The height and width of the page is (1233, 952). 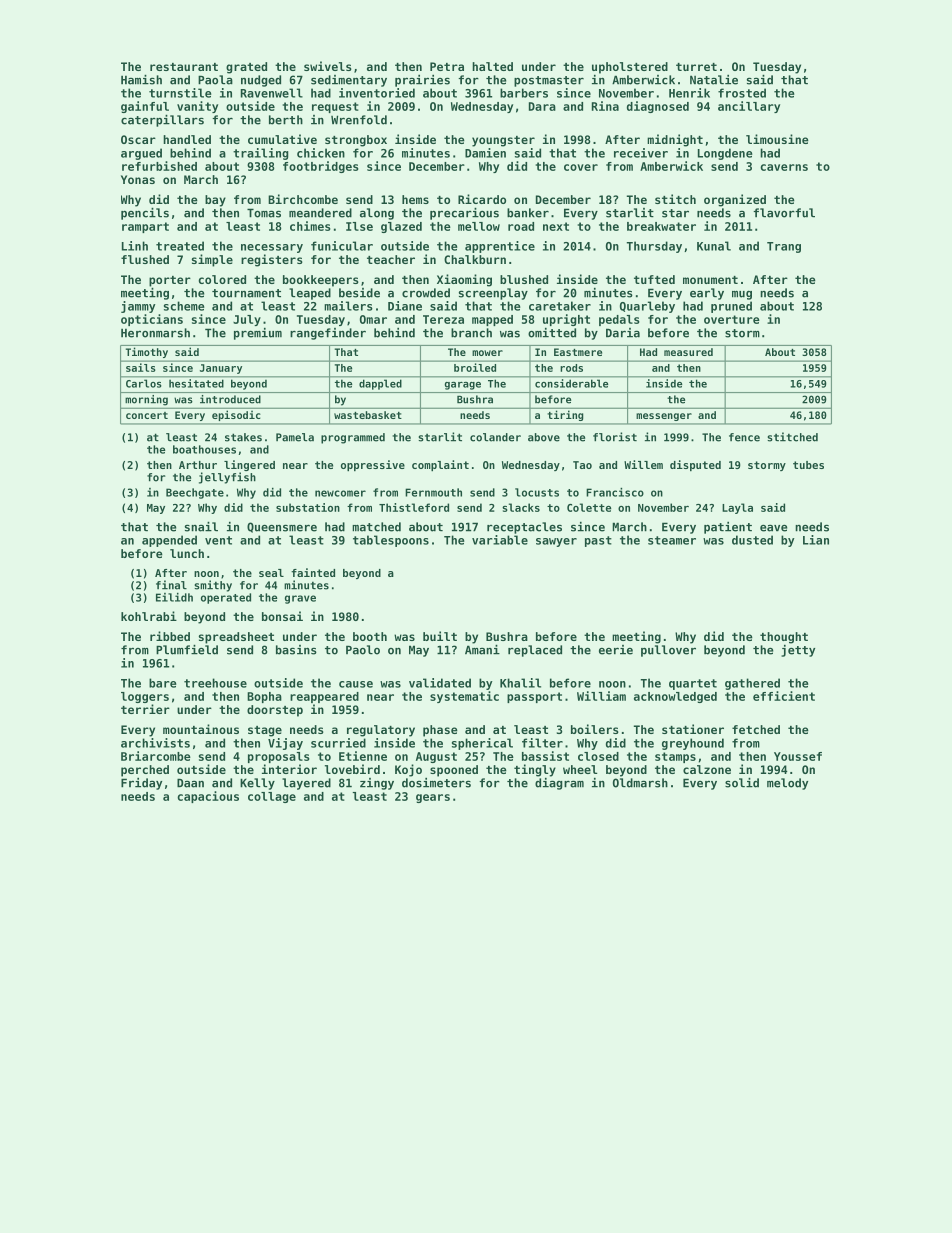 What do you see at coordinates (643, 464) in the page?
I see `Willem` at bounding box center [643, 464].
